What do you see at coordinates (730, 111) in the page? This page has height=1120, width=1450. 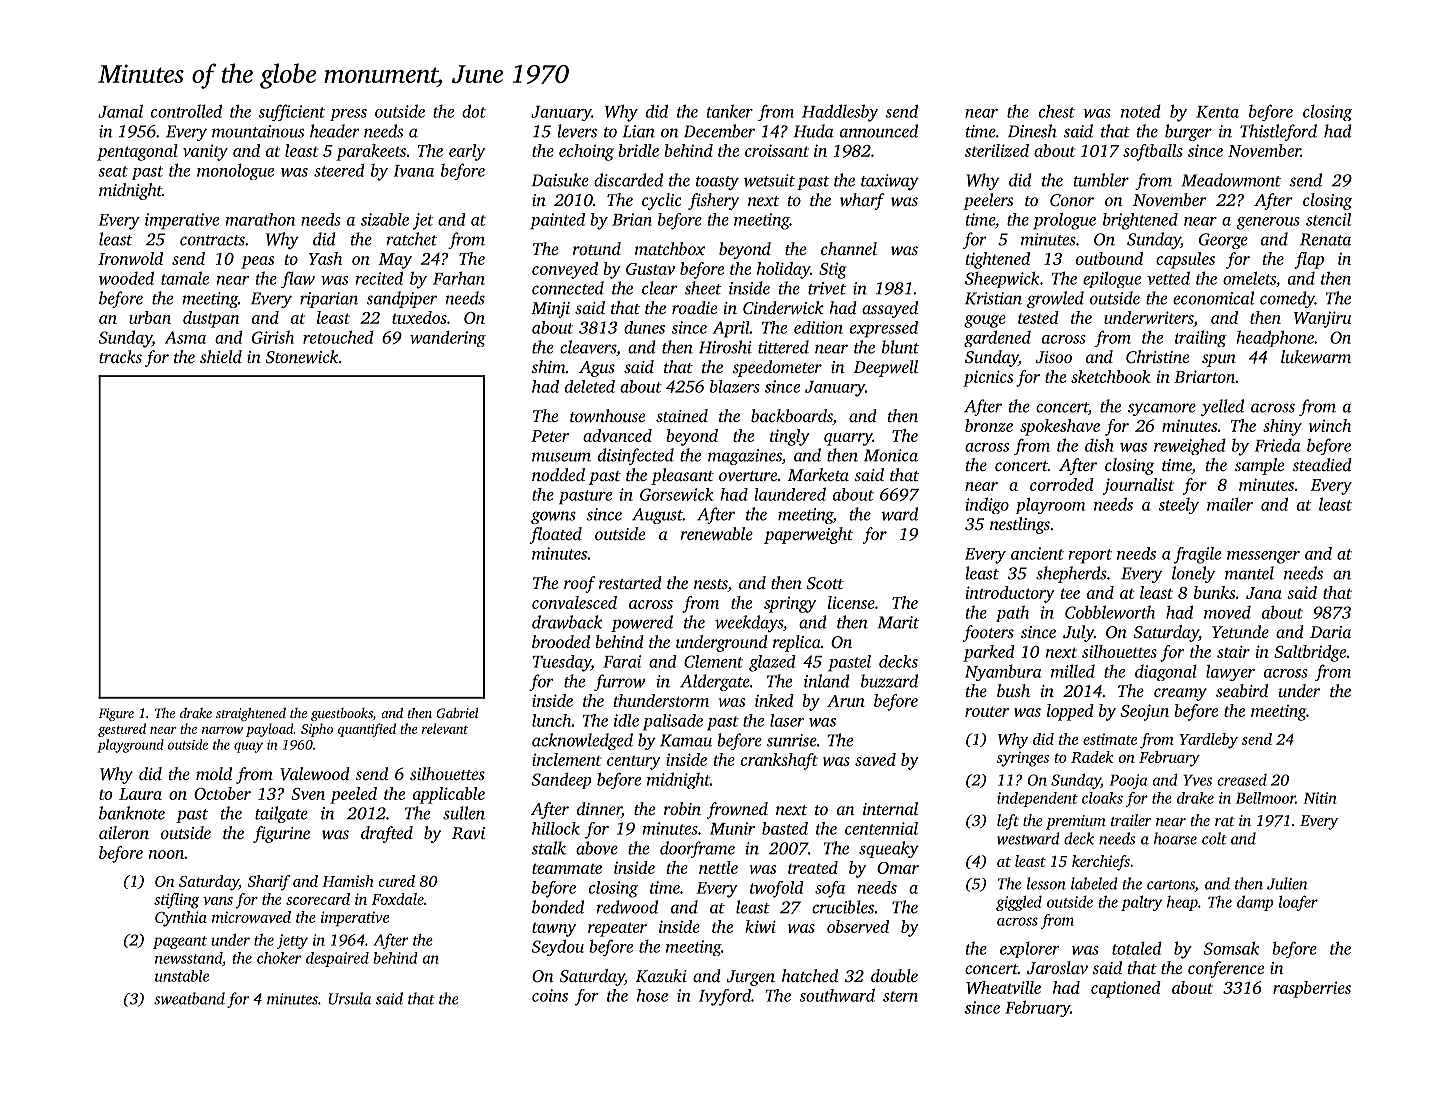 I see `tanker` at bounding box center [730, 111].
